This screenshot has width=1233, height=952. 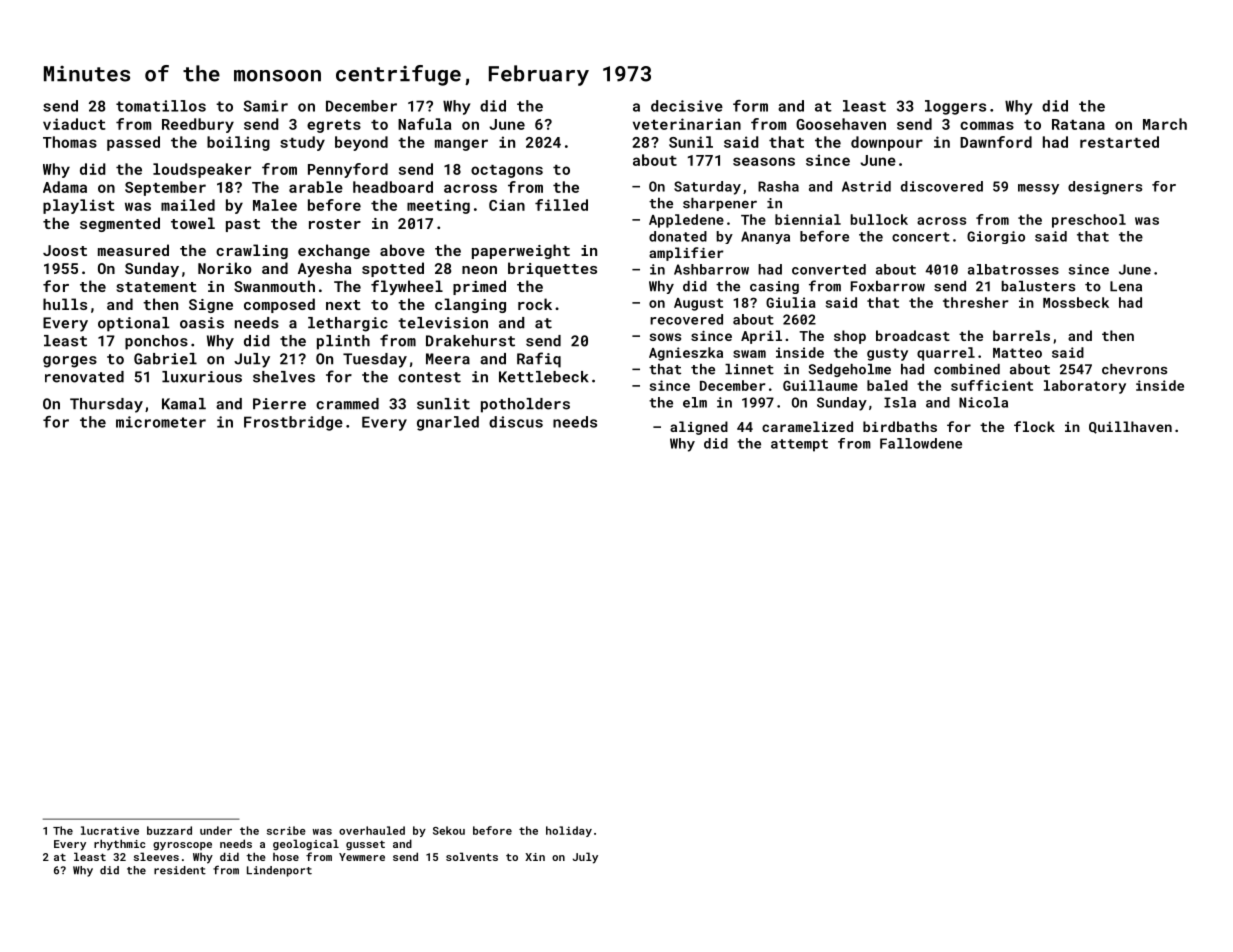 What do you see at coordinates (569, 831) in the screenshot?
I see `holiday` at bounding box center [569, 831].
